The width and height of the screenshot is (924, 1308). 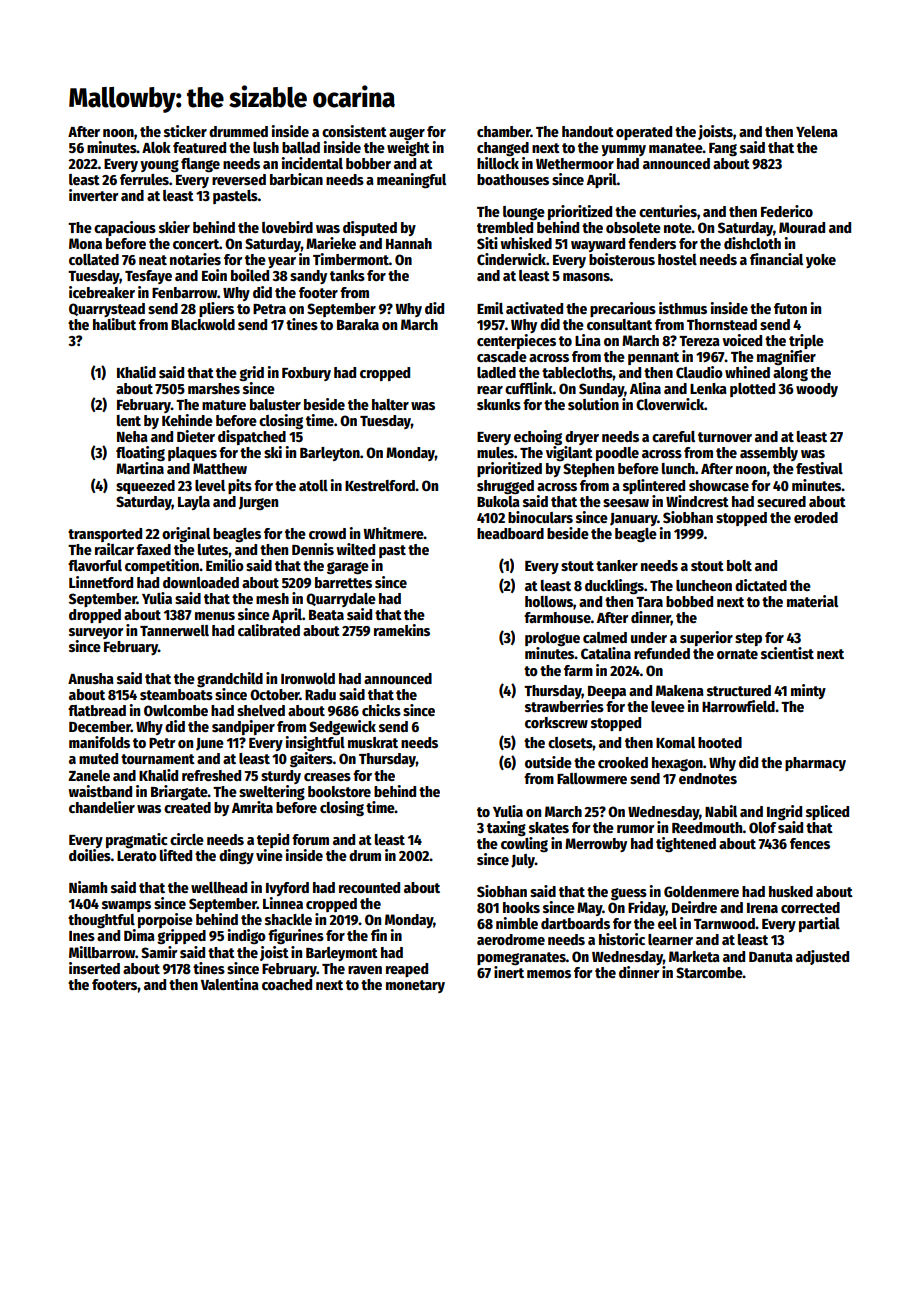 What do you see at coordinates (390, 404) in the screenshot?
I see `halter` at bounding box center [390, 404].
